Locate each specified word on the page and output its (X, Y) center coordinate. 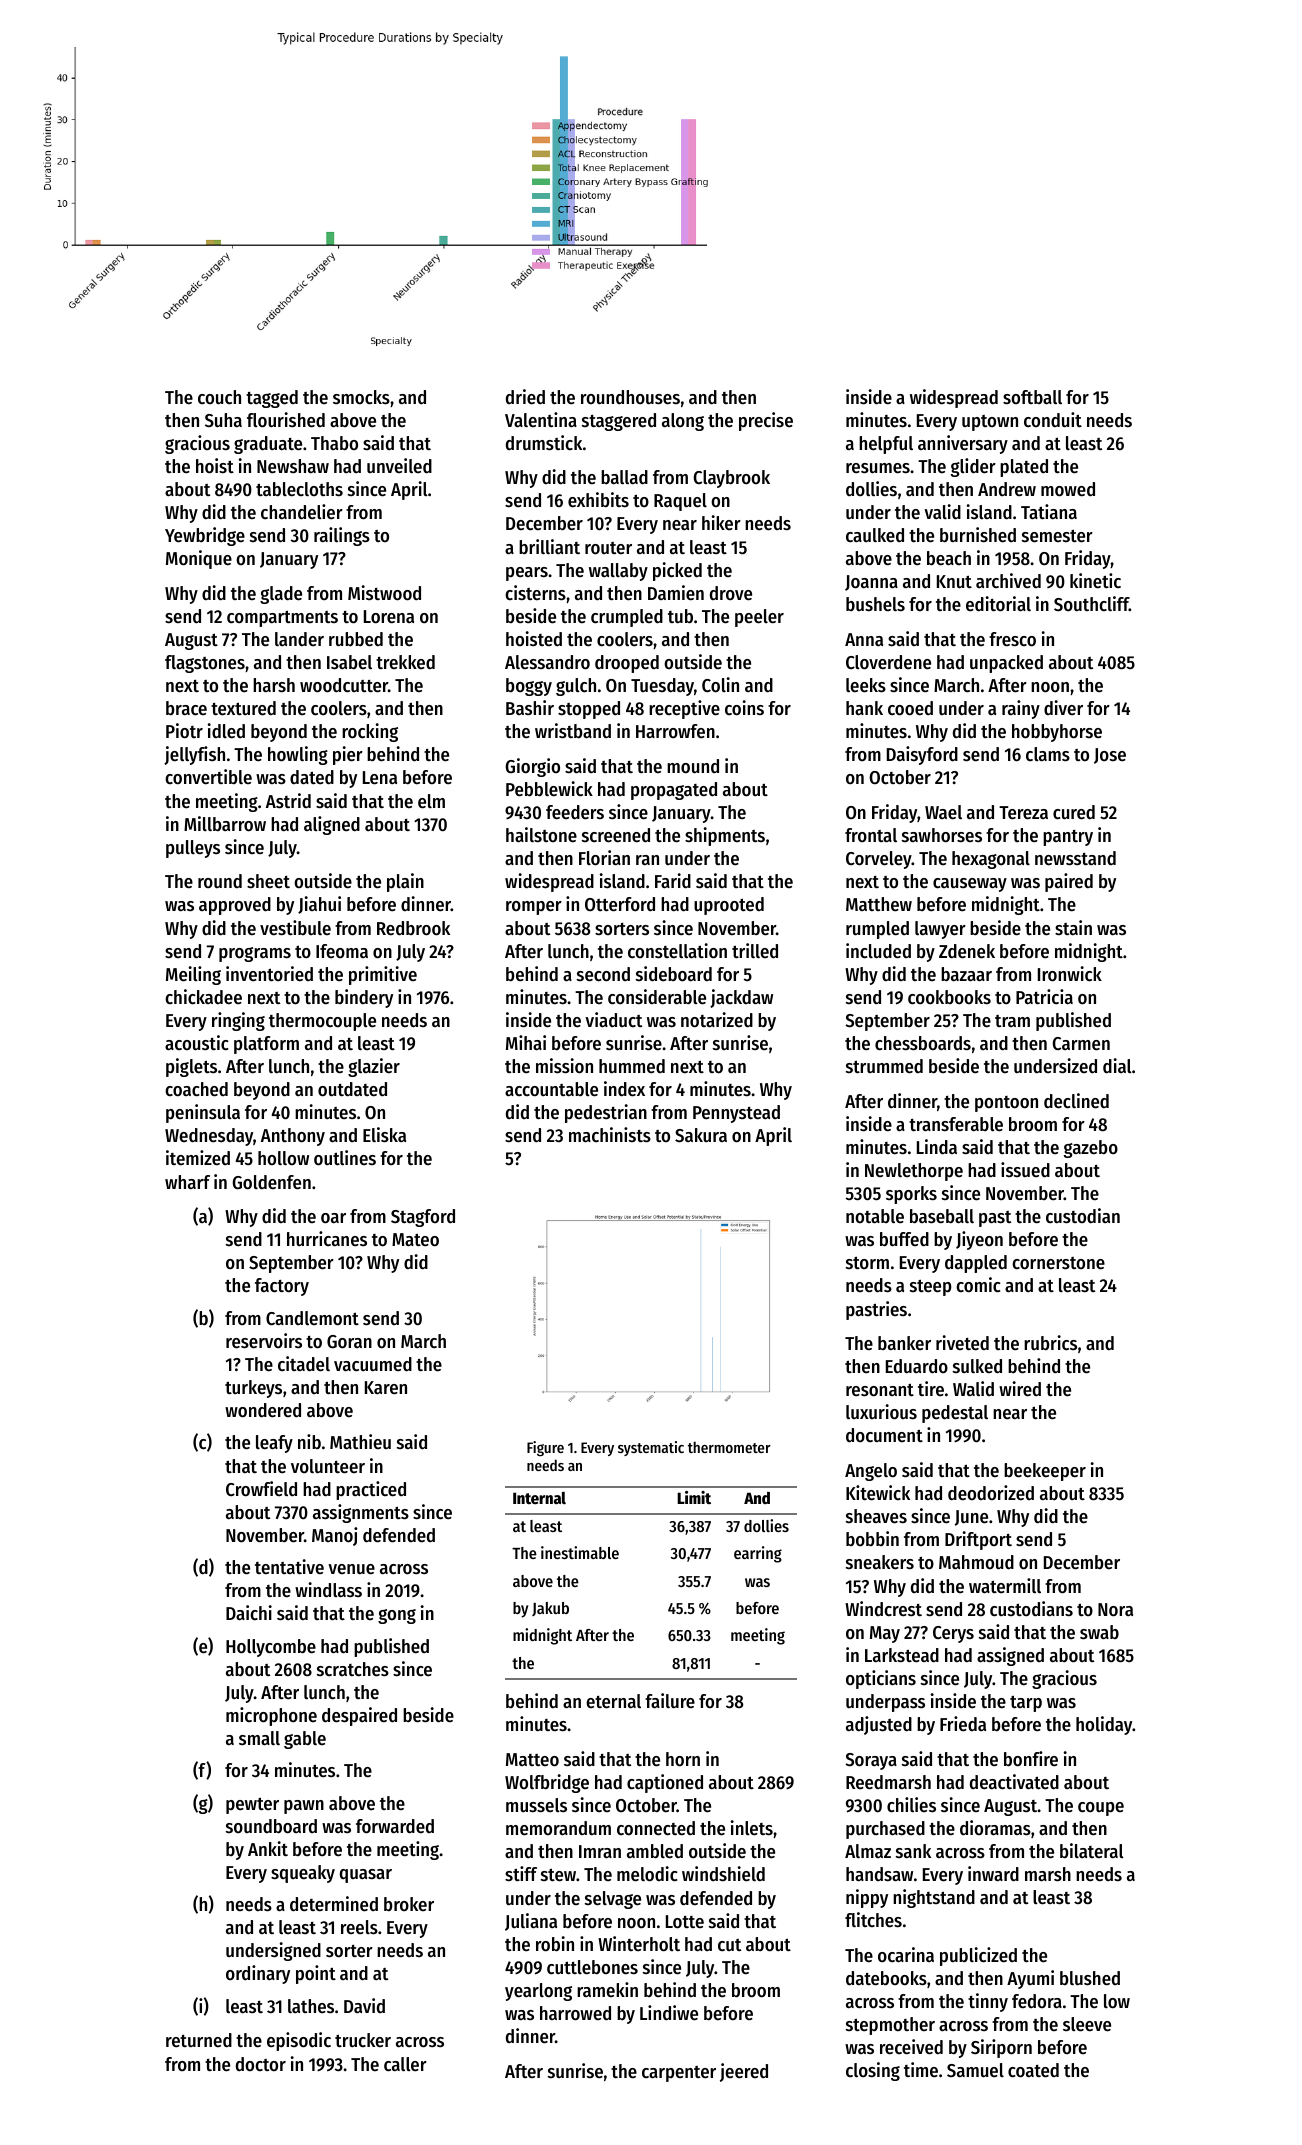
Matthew (879, 904)
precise (766, 421)
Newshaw (293, 466)
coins (744, 708)
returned (199, 2040)
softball (1032, 397)
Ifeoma (342, 951)
